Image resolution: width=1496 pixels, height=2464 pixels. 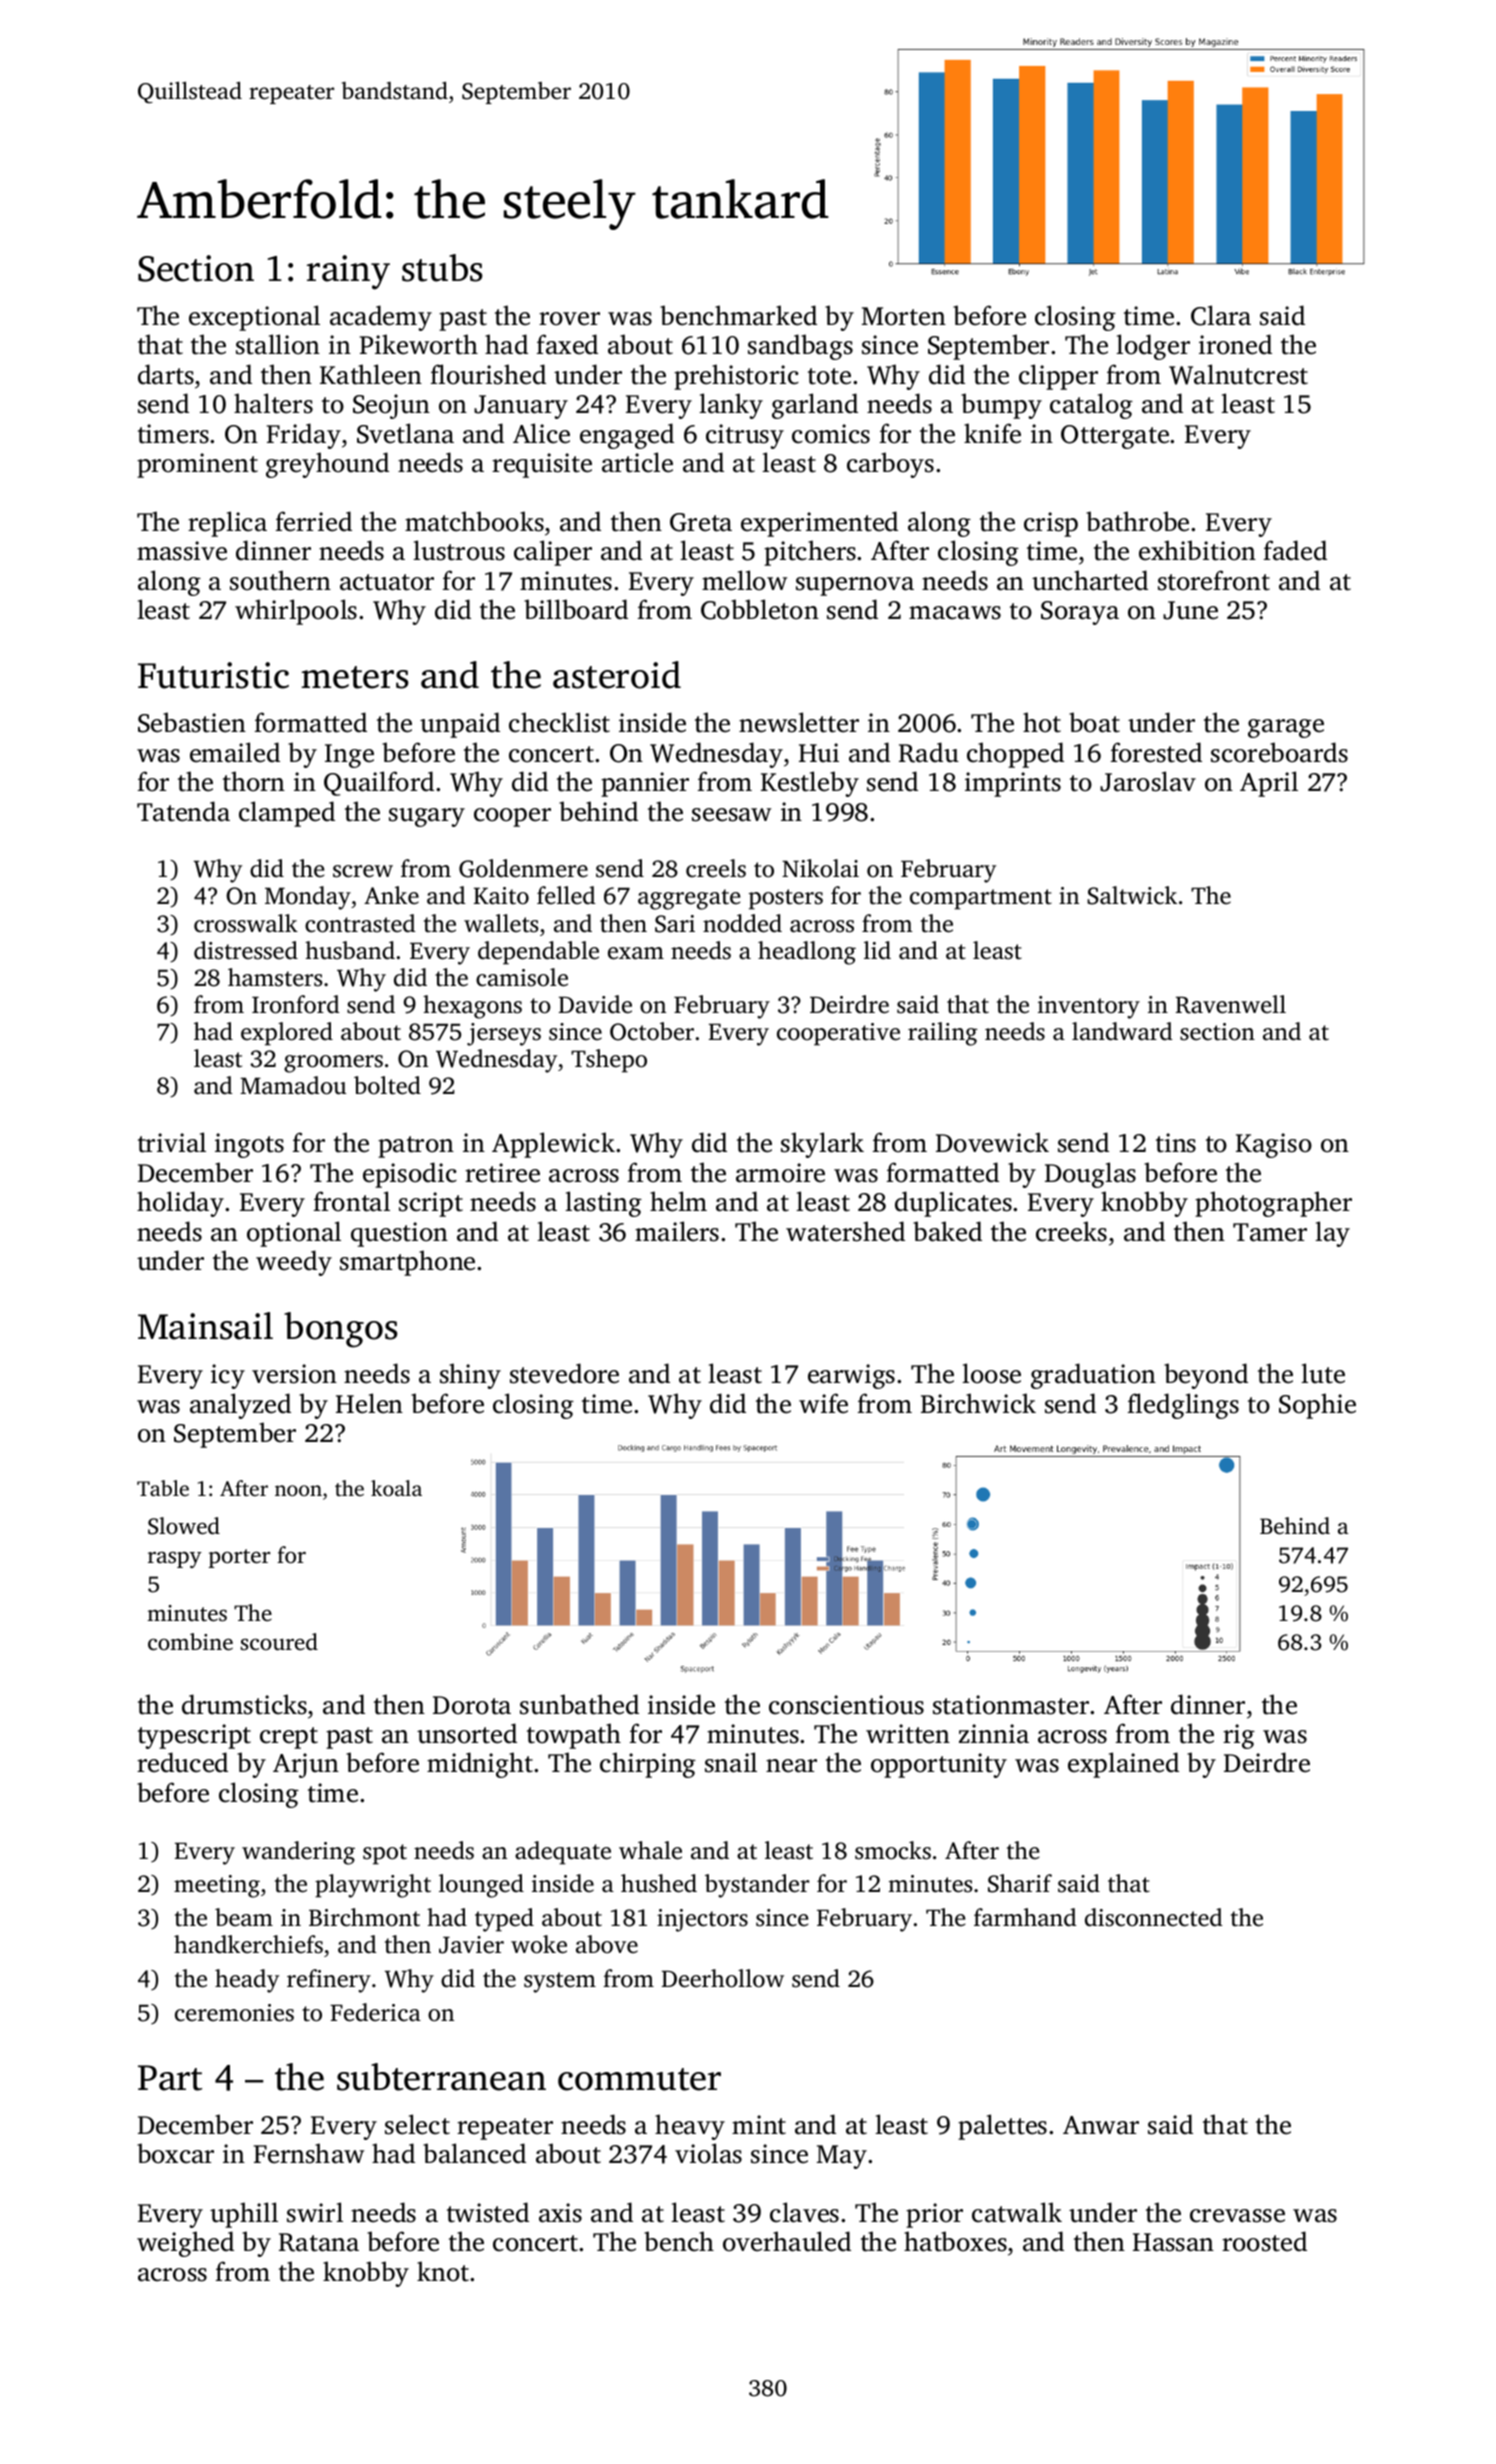 I want to click on Hassan, so click(x=1173, y=2242).
